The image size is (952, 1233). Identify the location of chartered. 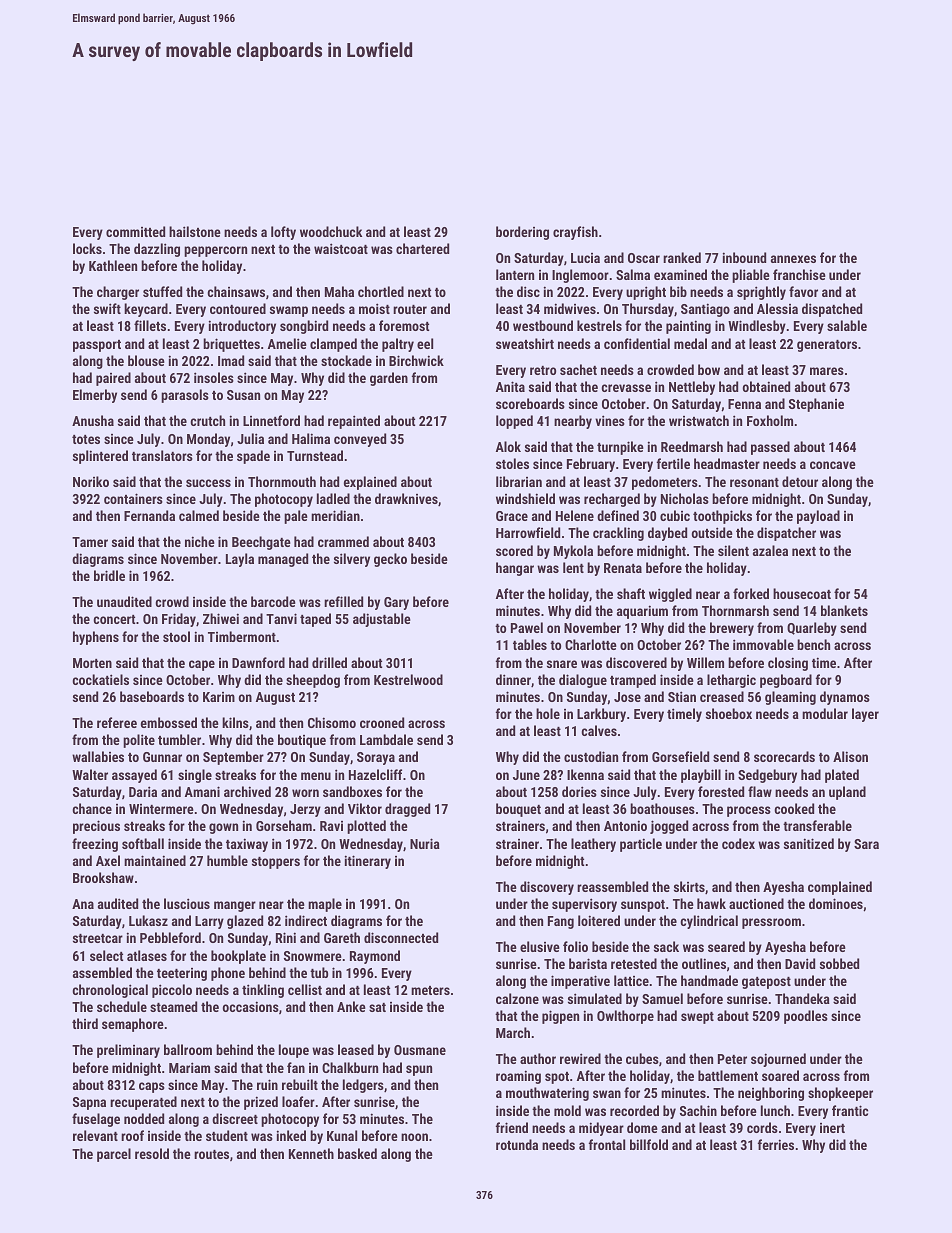
(422, 248).
